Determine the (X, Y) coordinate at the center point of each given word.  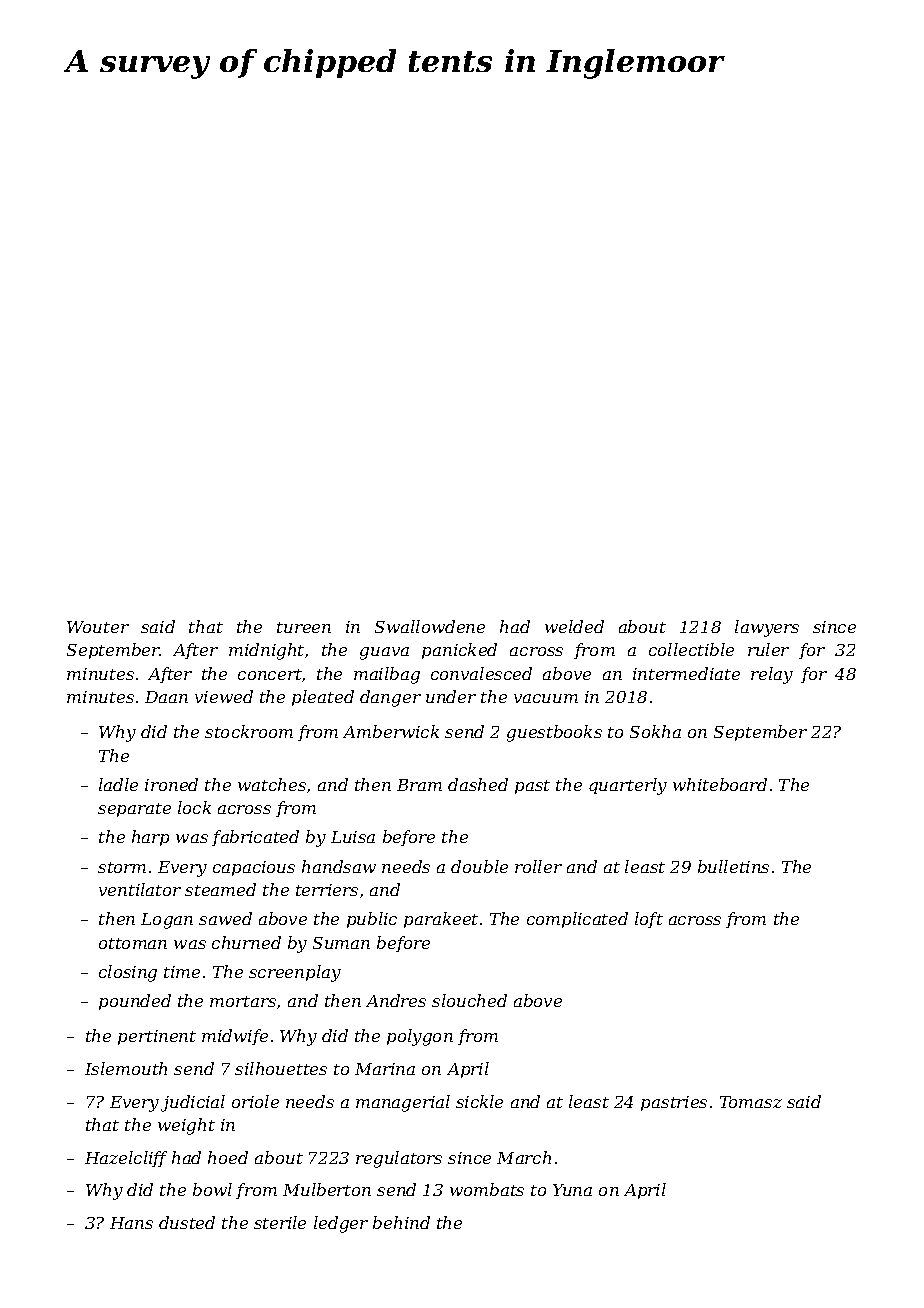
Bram (419, 785)
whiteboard (720, 784)
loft (649, 920)
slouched (469, 1000)
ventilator (140, 889)
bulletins (733, 866)
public (372, 920)
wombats (487, 1189)
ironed (171, 784)
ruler (768, 649)
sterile (280, 1222)
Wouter (98, 627)
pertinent (157, 1037)
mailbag (387, 675)
